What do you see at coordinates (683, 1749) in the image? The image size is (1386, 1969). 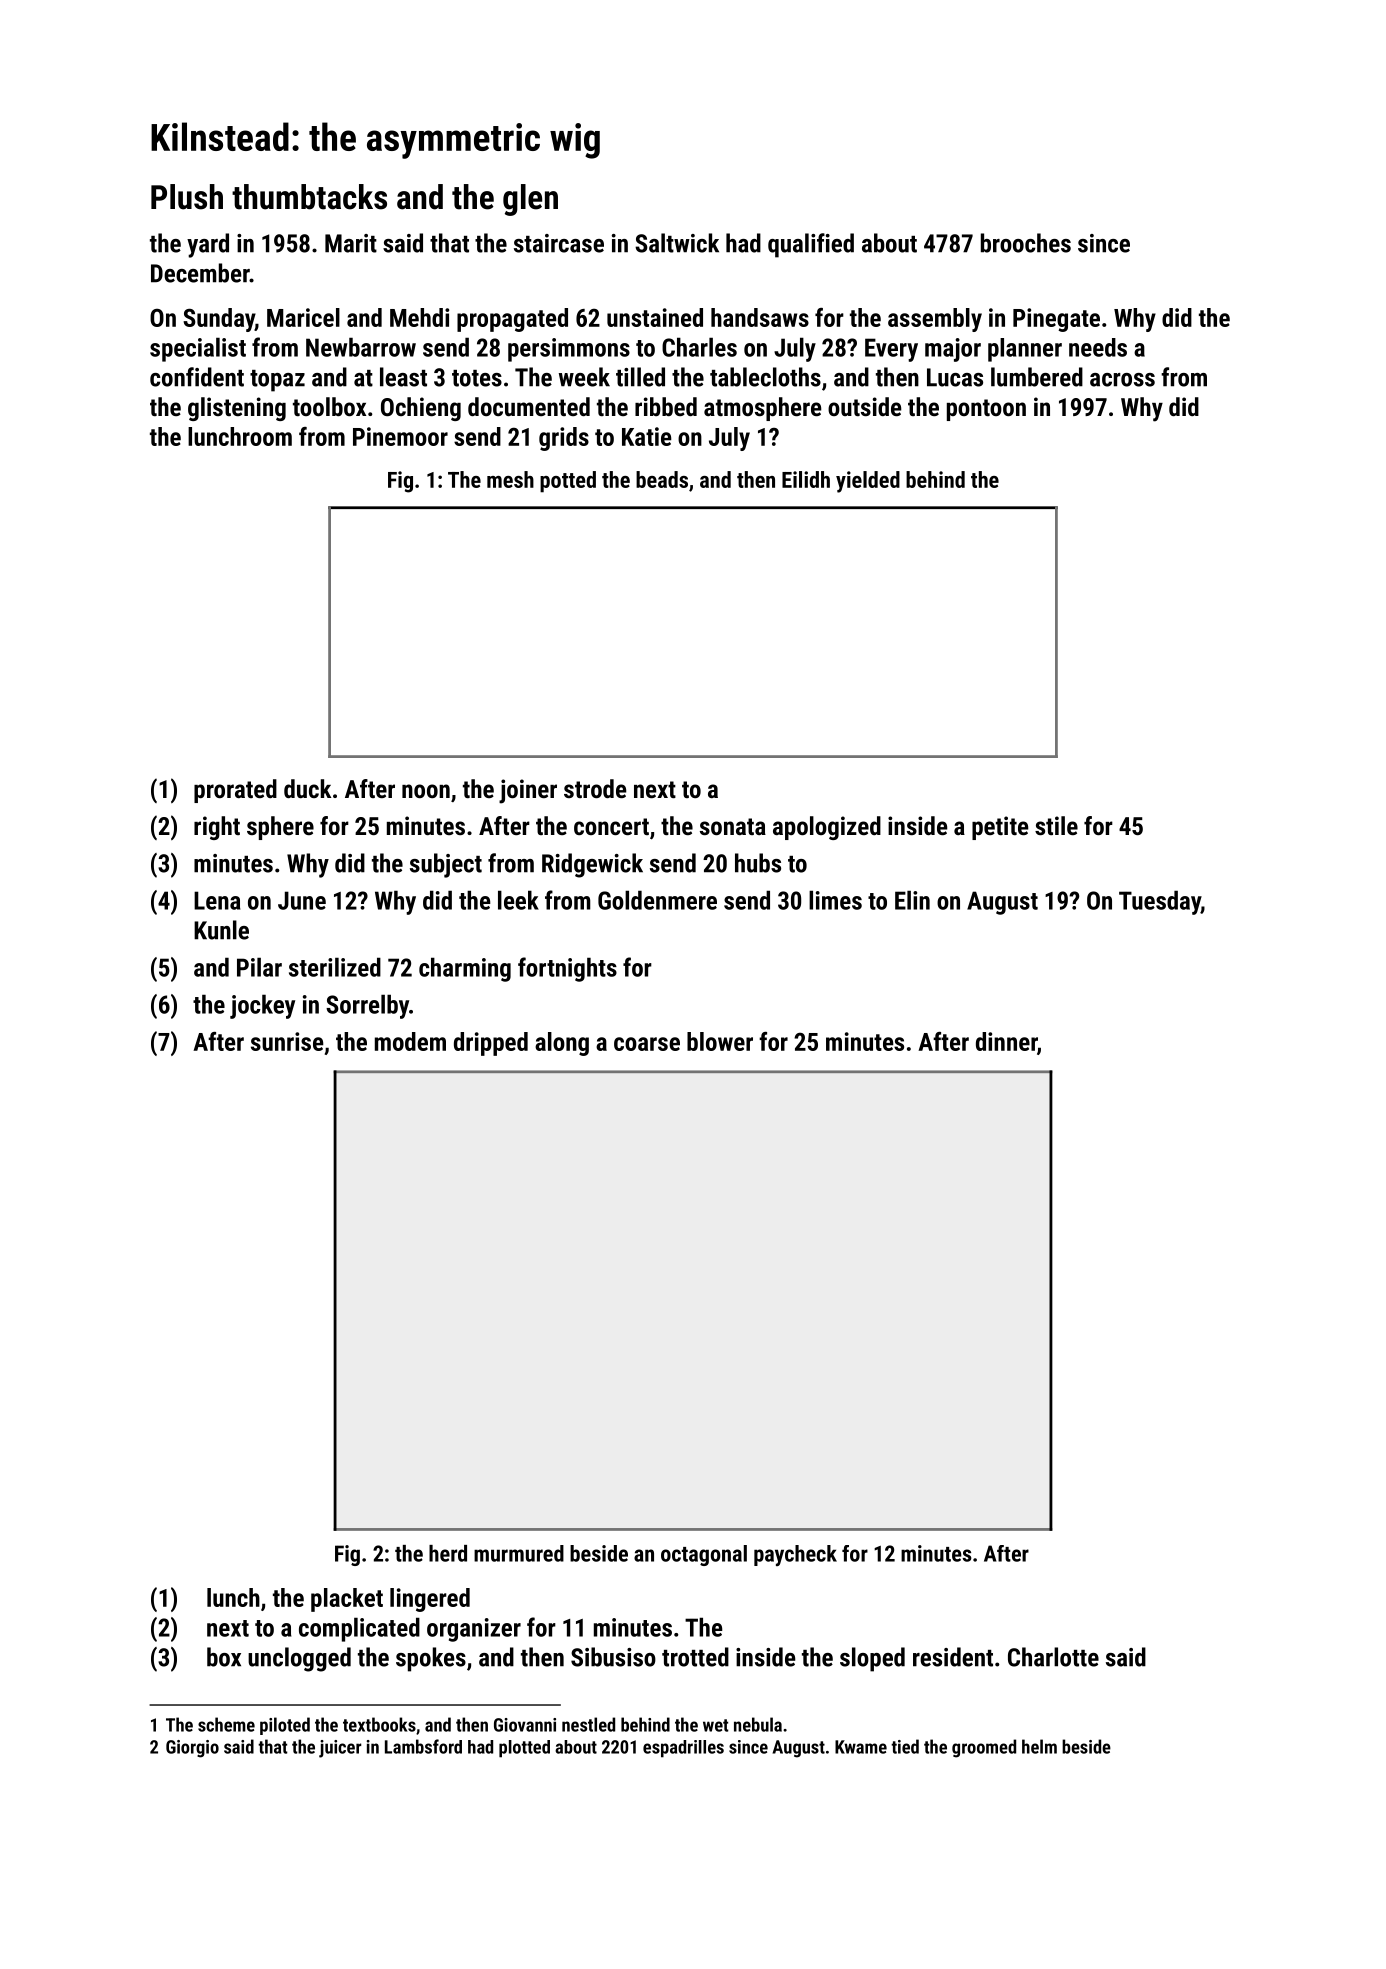 I see `espadrilles` at bounding box center [683, 1749].
